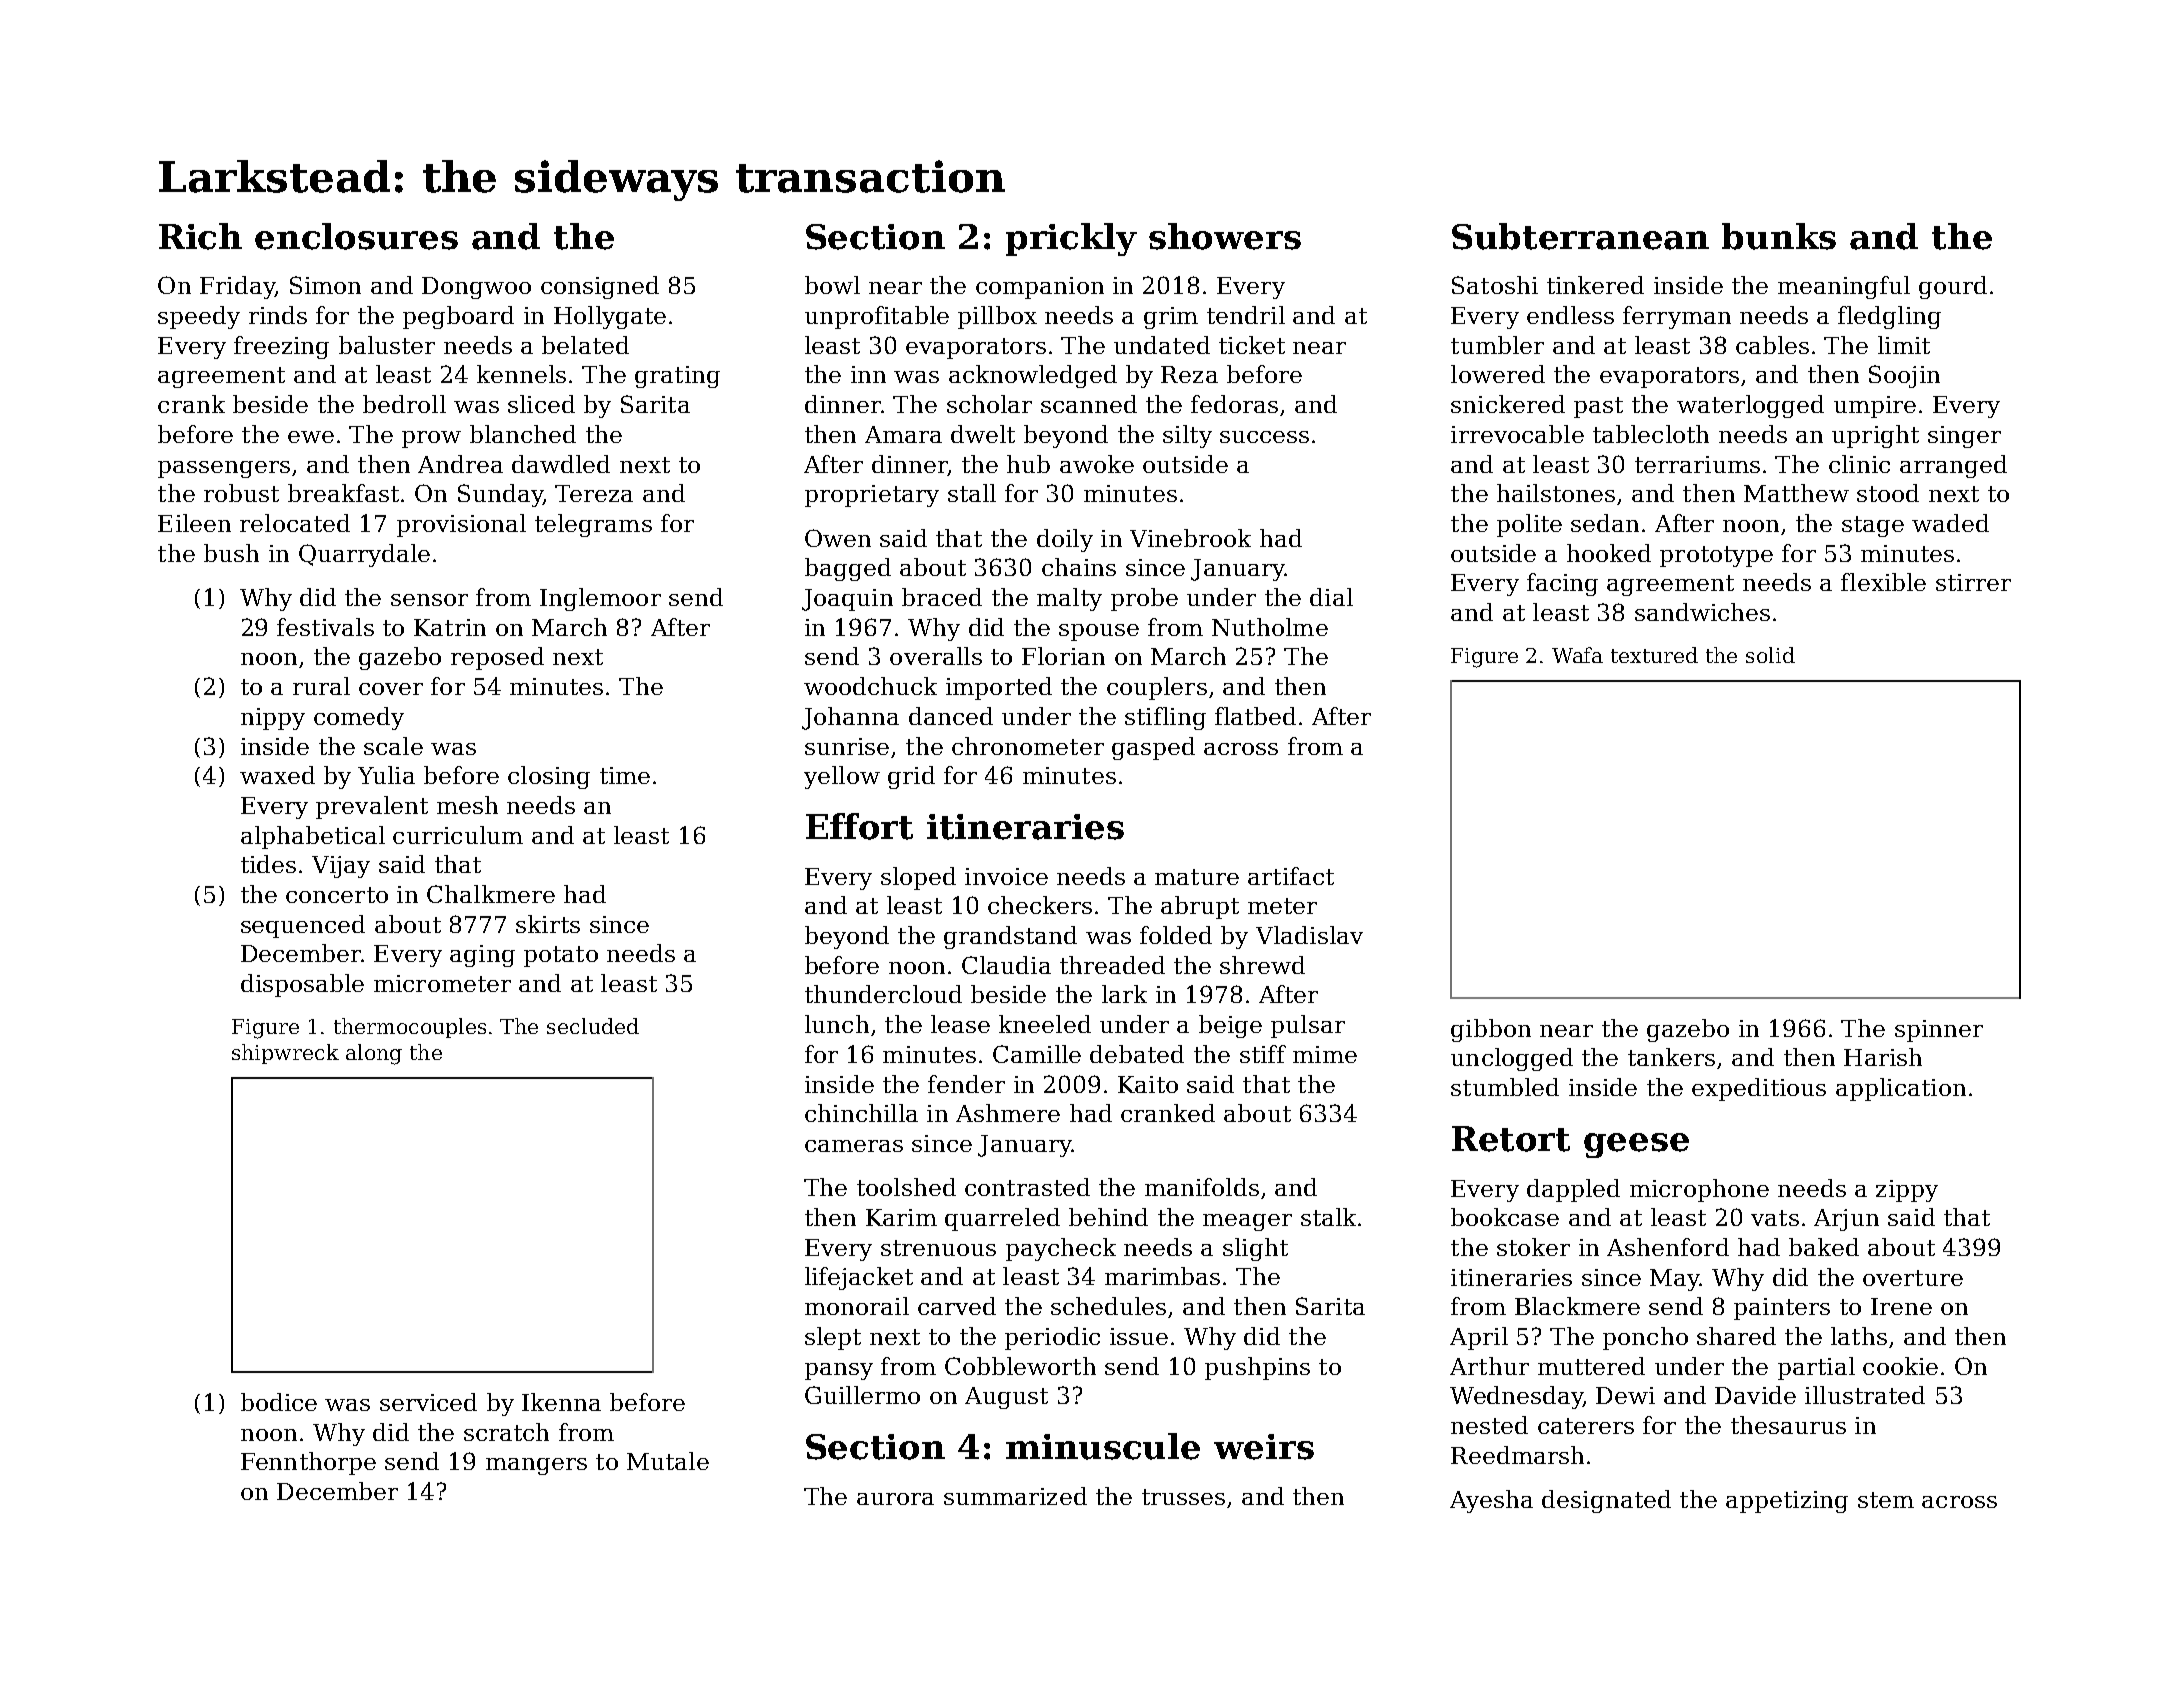  Describe the element at coordinates (308, 1463) in the image. I see `Fennthorpe` at that location.
